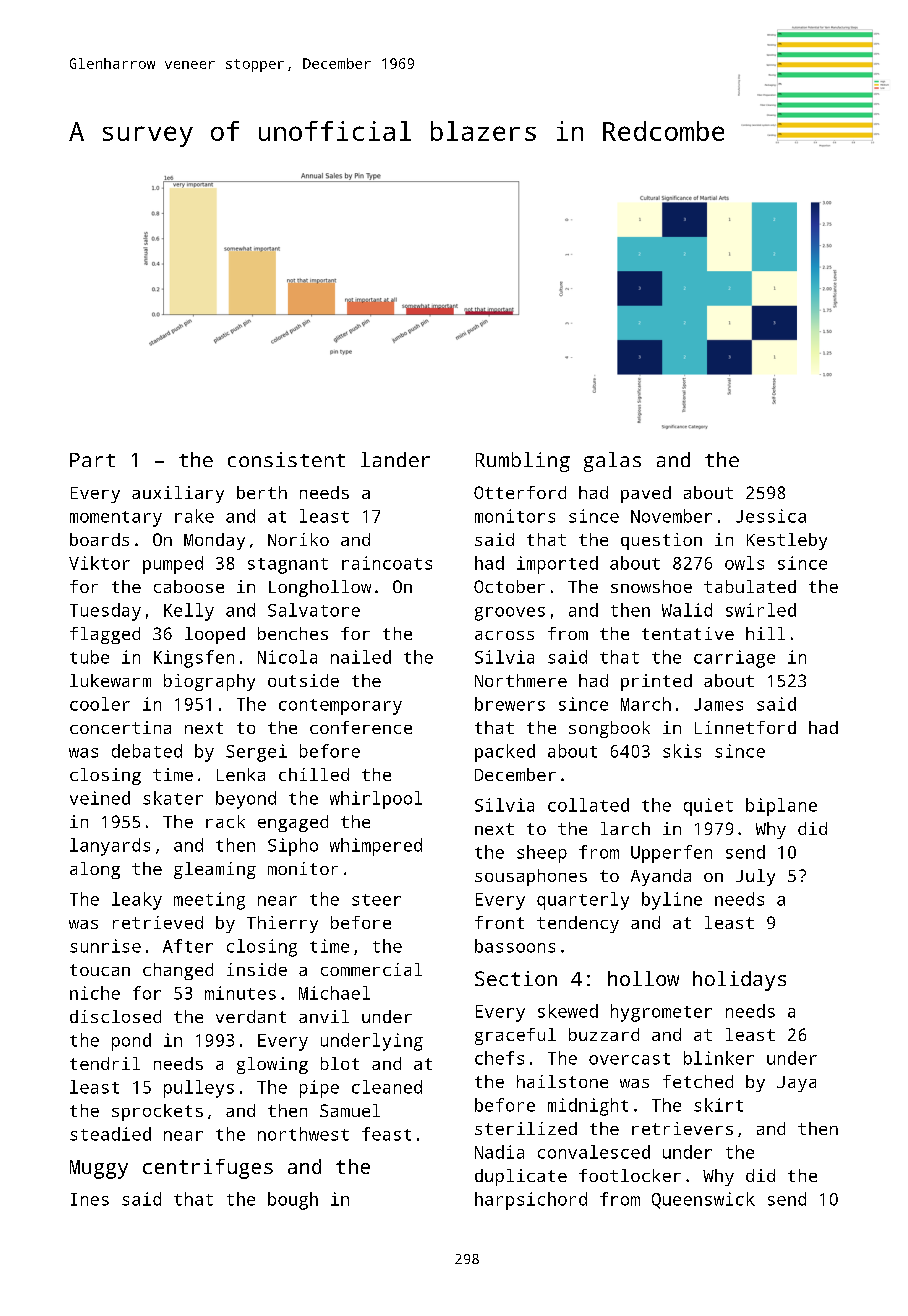 The image size is (908, 1316). I want to click on pond, so click(131, 1042).
